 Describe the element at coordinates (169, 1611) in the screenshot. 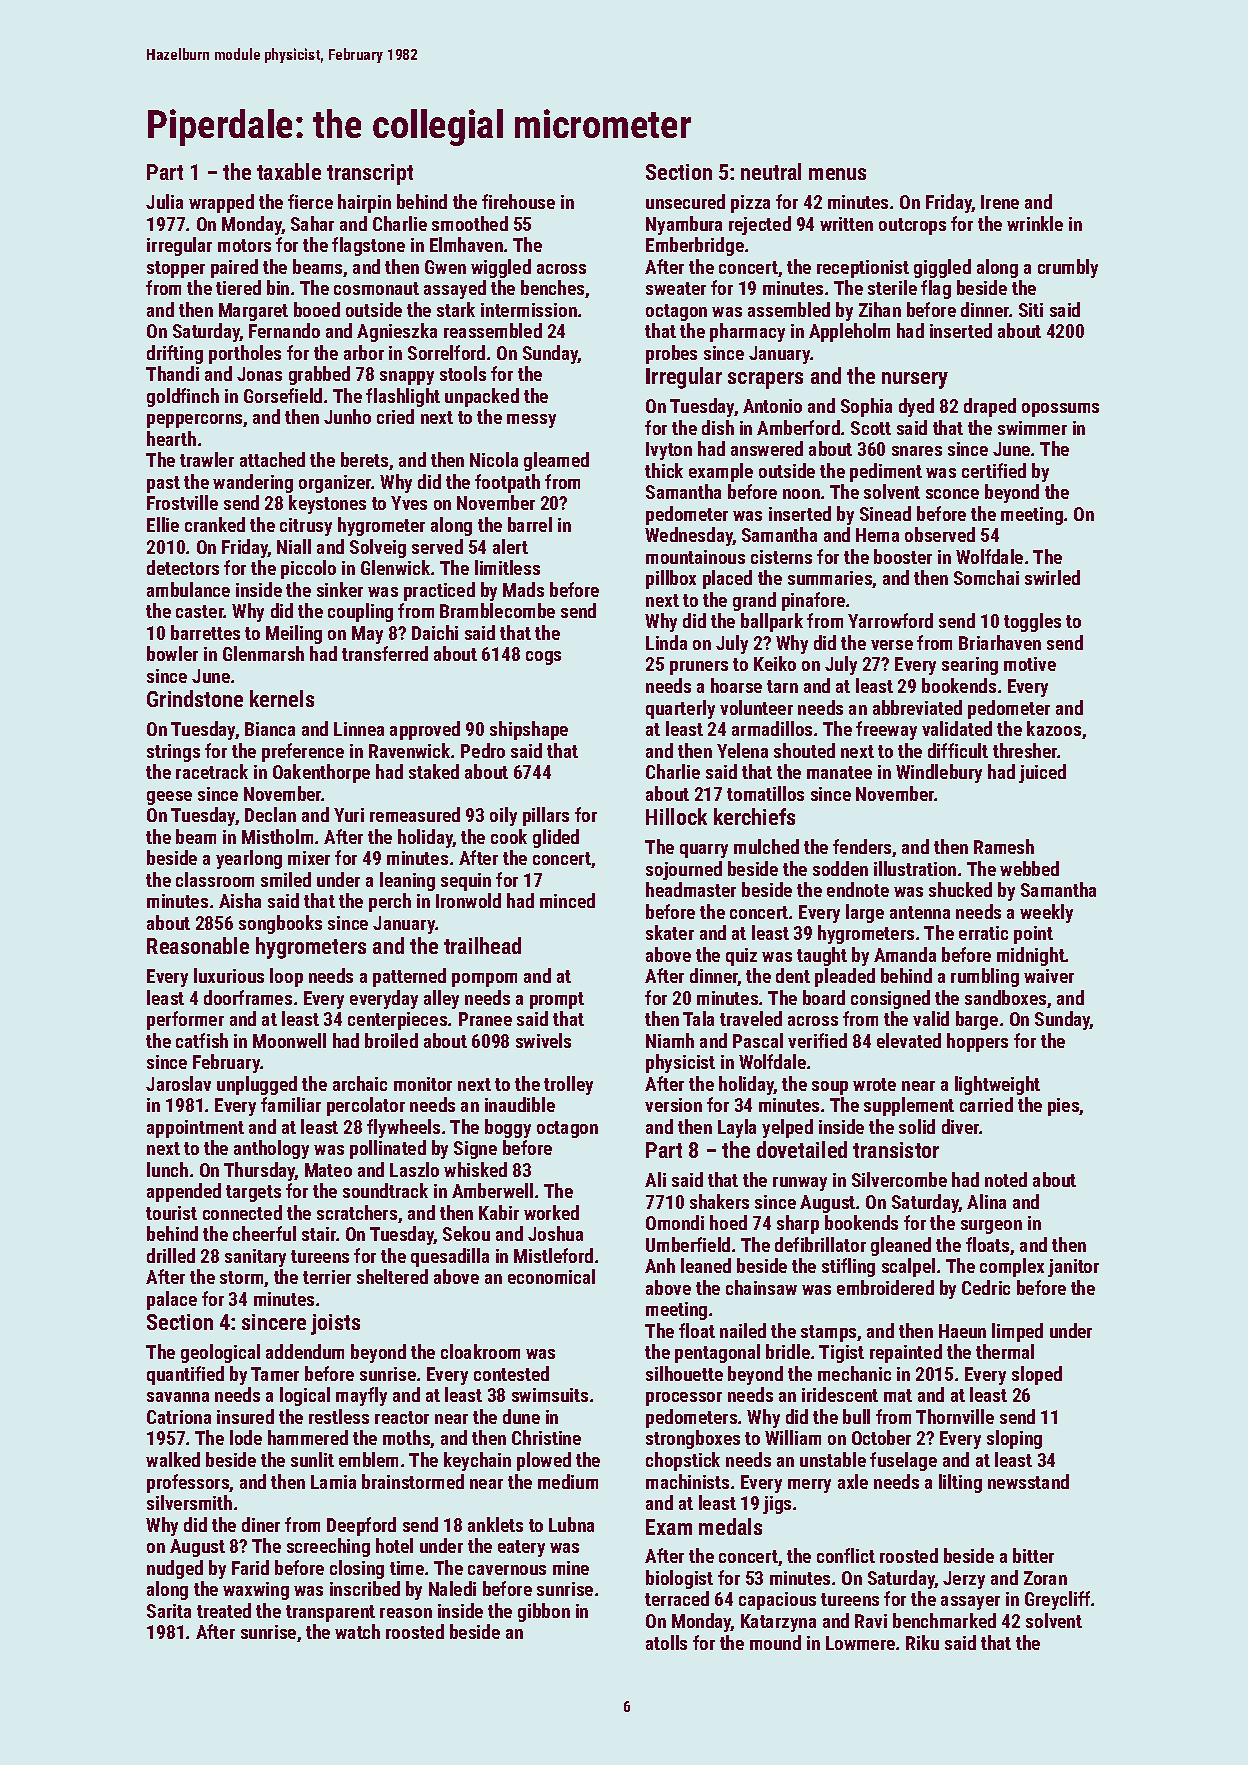

I see `Sarita` at that location.
